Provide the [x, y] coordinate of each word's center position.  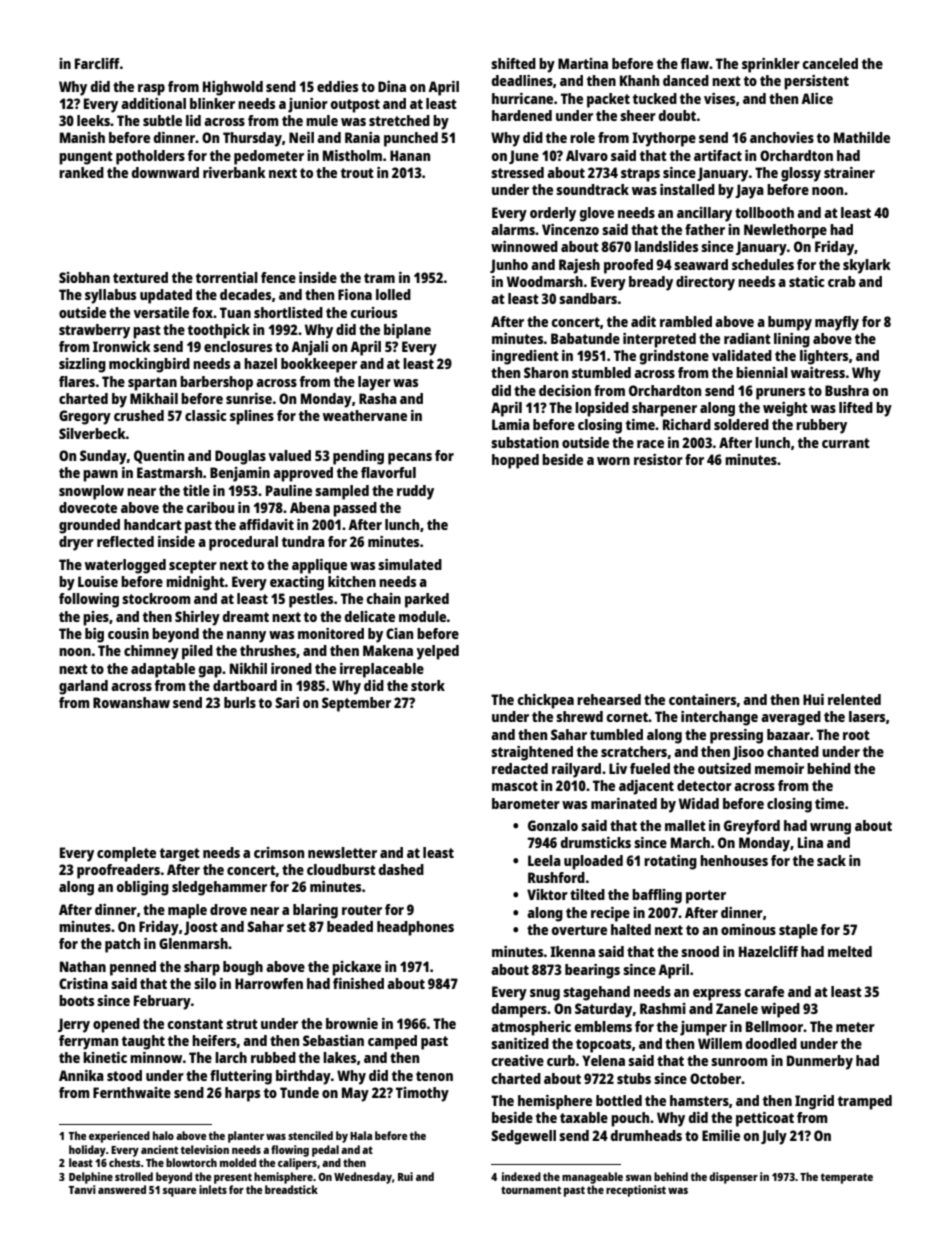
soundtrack [592, 189]
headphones [415, 928]
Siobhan [84, 277]
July [774, 1137]
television [205, 1149]
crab [842, 281]
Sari [287, 702]
